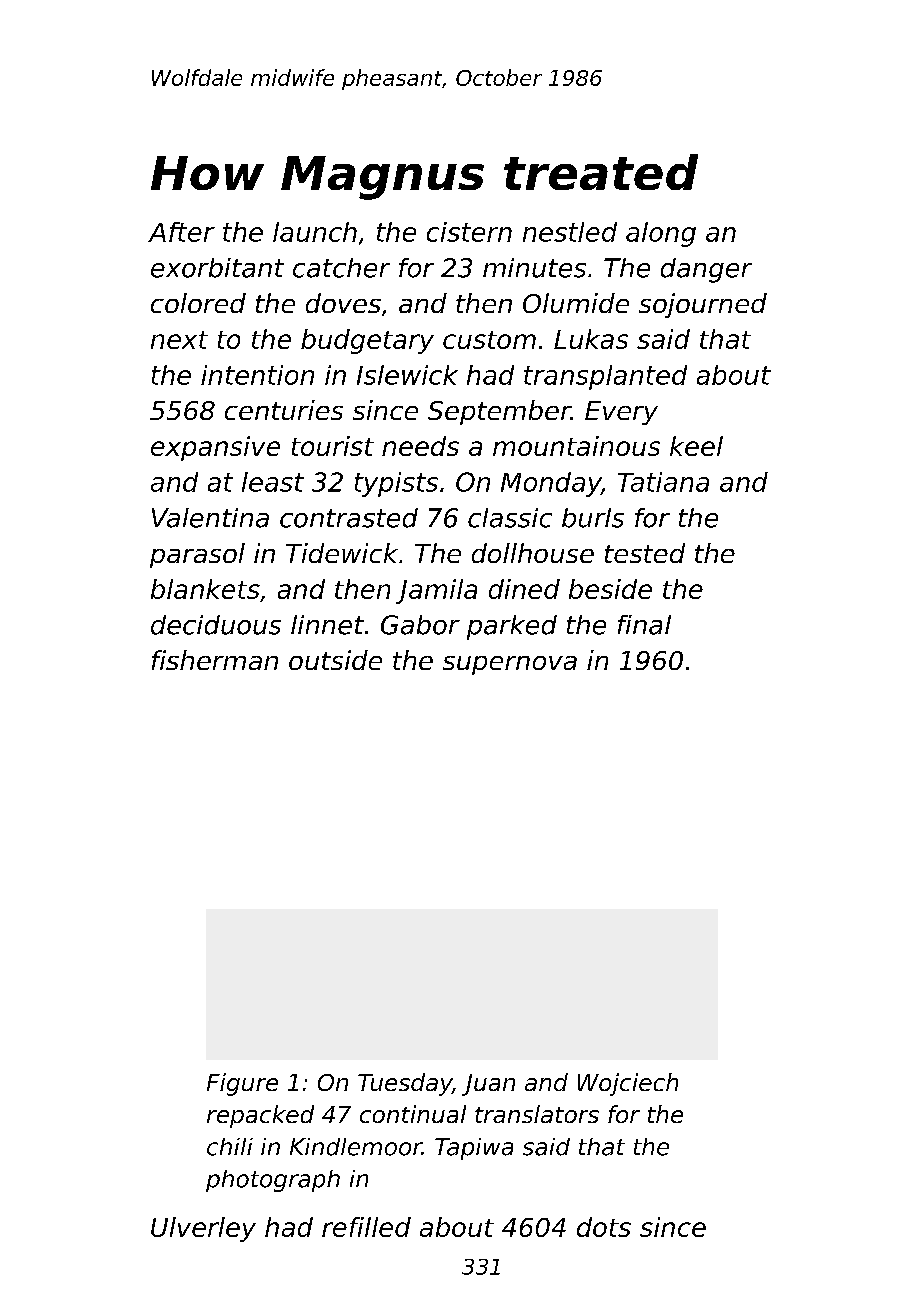 This page has height=1311, width=924. Describe the element at coordinates (474, 1149) in the page. I see `Tapiwa` at that location.
